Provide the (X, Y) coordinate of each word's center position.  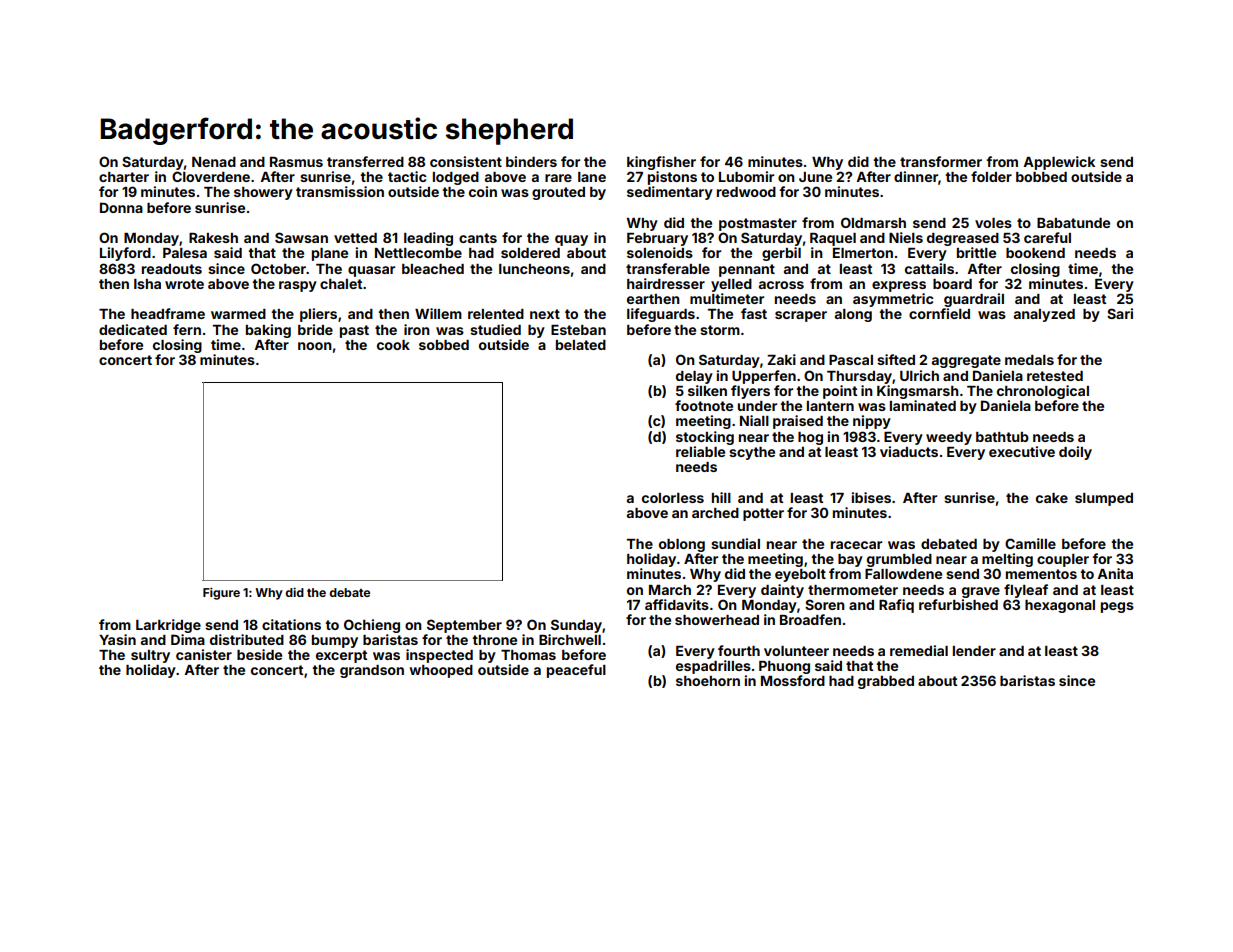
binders (531, 161)
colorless (673, 498)
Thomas (528, 655)
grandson (372, 671)
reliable (700, 451)
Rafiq (896, 606)
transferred (365, 161)
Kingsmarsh (918, 392)
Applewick (1059, 163)
